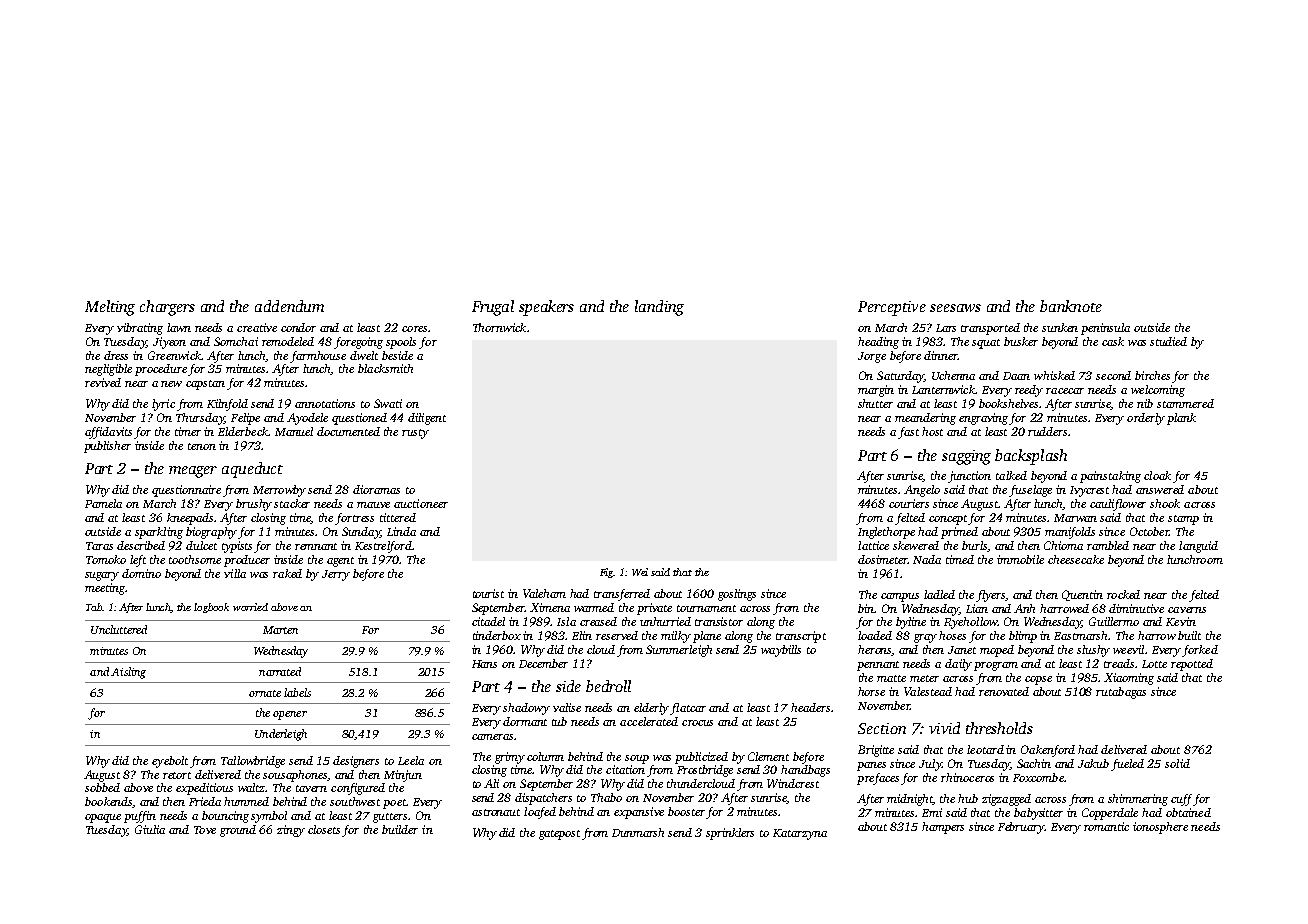 The image size is (1308, 924). What do you see at coordinates (1004, 691) in the image?
I see `renovated` at bounding box center [1004, 691].
